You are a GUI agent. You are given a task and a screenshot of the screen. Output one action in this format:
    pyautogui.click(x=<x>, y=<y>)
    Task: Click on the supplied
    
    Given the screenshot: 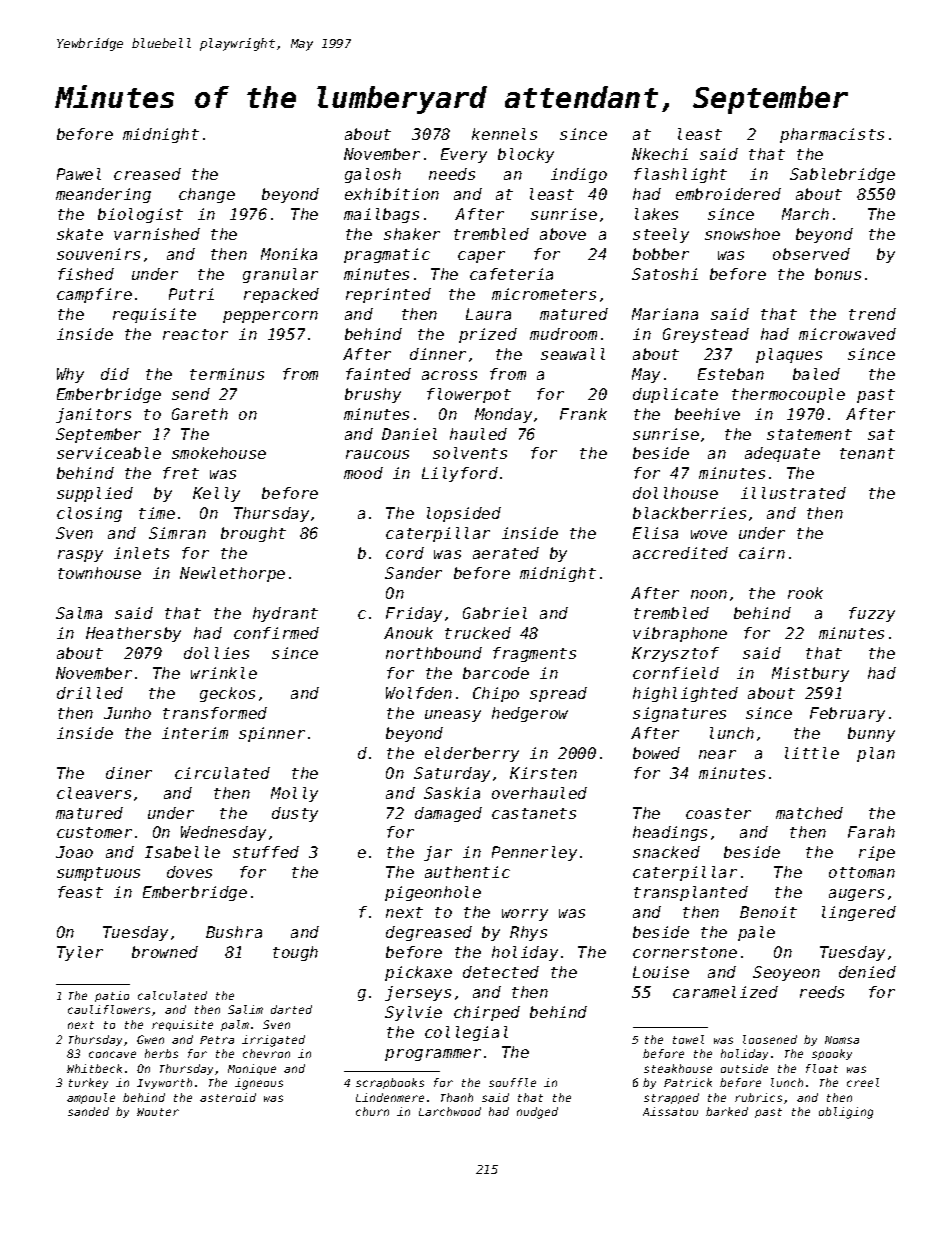 What is the action you would take?
    pyautogui.click(x=95, y=494)
